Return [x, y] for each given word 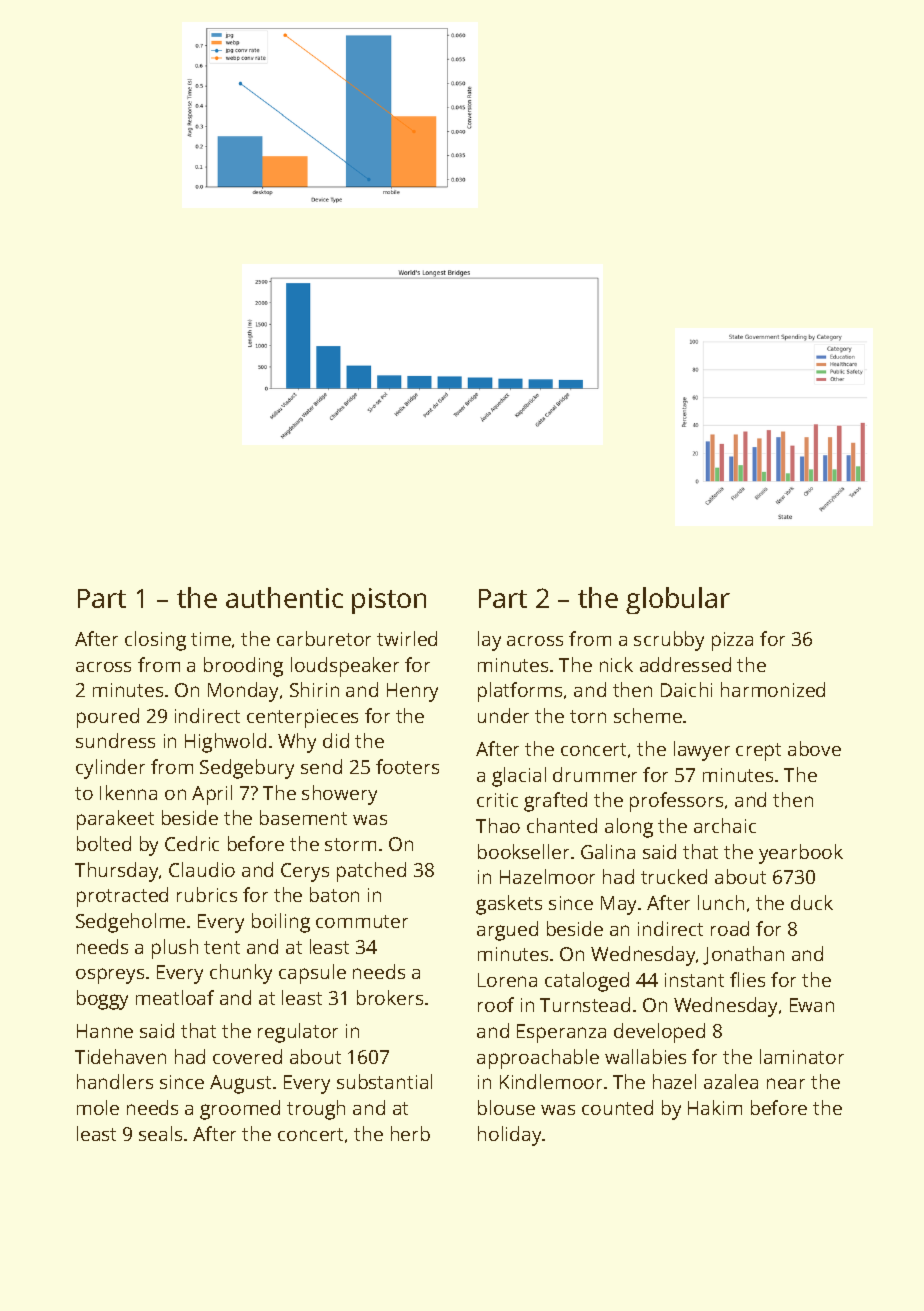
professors [676, 802]
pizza [732, 641]
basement [303, 817]
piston [389, 601]
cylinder [110, 769]
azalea [731, 1081]
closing [155, 641]
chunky [241, 974]
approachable [538, 1059]
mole [98, 1107]
